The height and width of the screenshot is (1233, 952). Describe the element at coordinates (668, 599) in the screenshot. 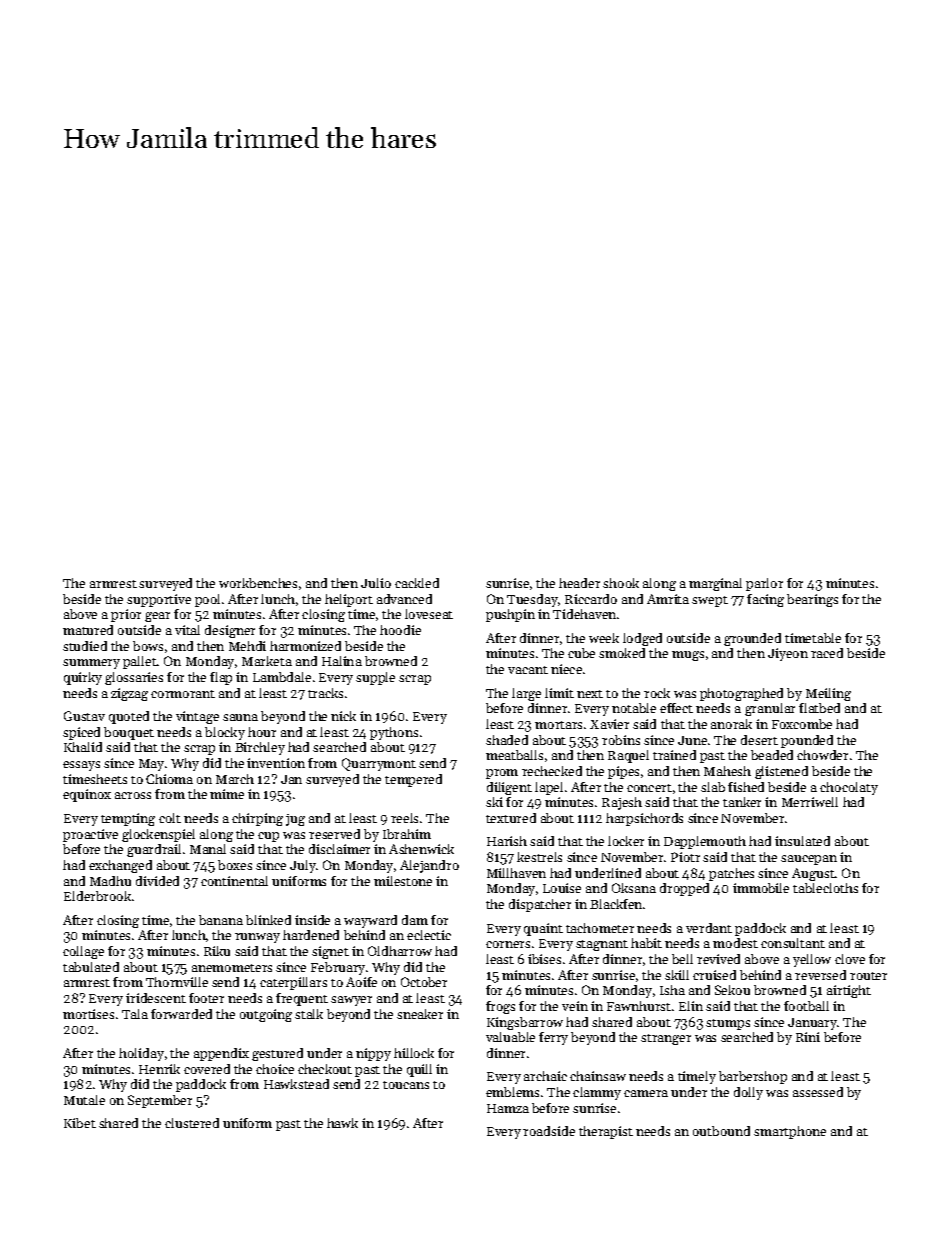

I see `Amrita` at that location.
